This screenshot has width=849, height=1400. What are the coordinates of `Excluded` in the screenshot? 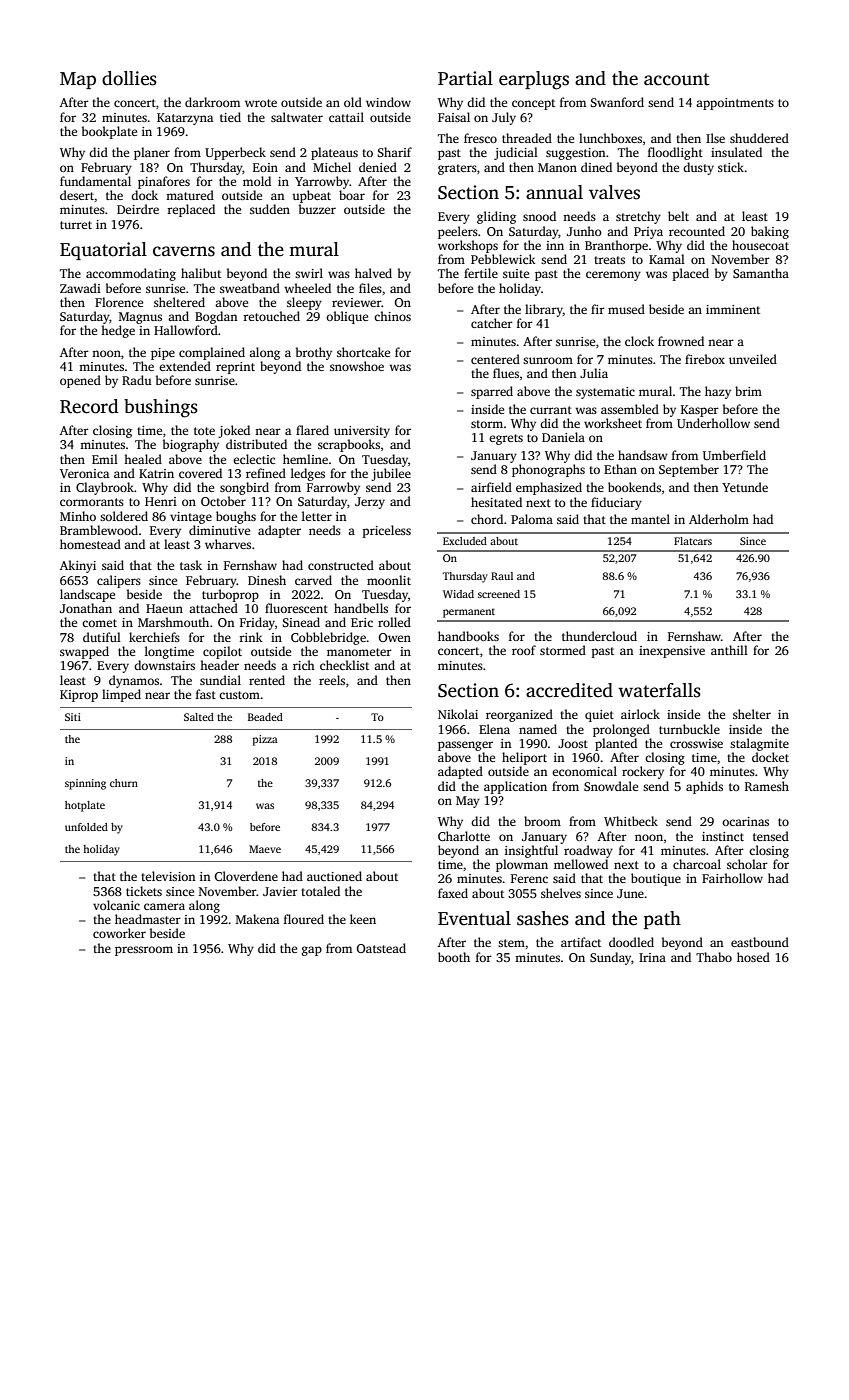 It's located at (465, 541).
